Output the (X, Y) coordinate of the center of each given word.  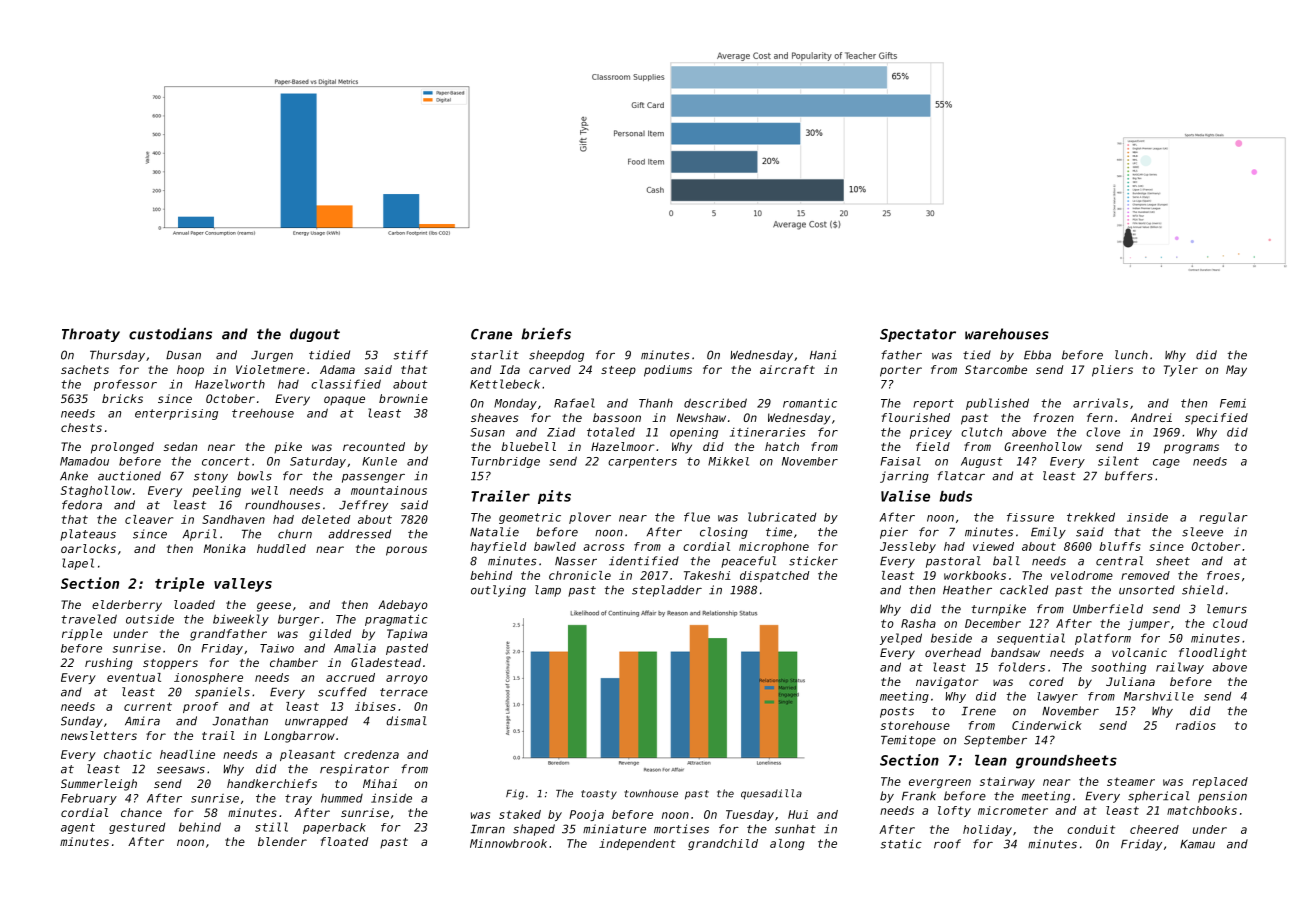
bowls (254, 476)
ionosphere (208, 678)
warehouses (1007, 334)
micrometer (1013, 810)
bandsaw (1015, 652)
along (787, 844)
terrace (404, 692)
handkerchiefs (272, 783)
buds (956, 496)
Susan (487, 432)
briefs (546, 334)
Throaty (91, 335)
